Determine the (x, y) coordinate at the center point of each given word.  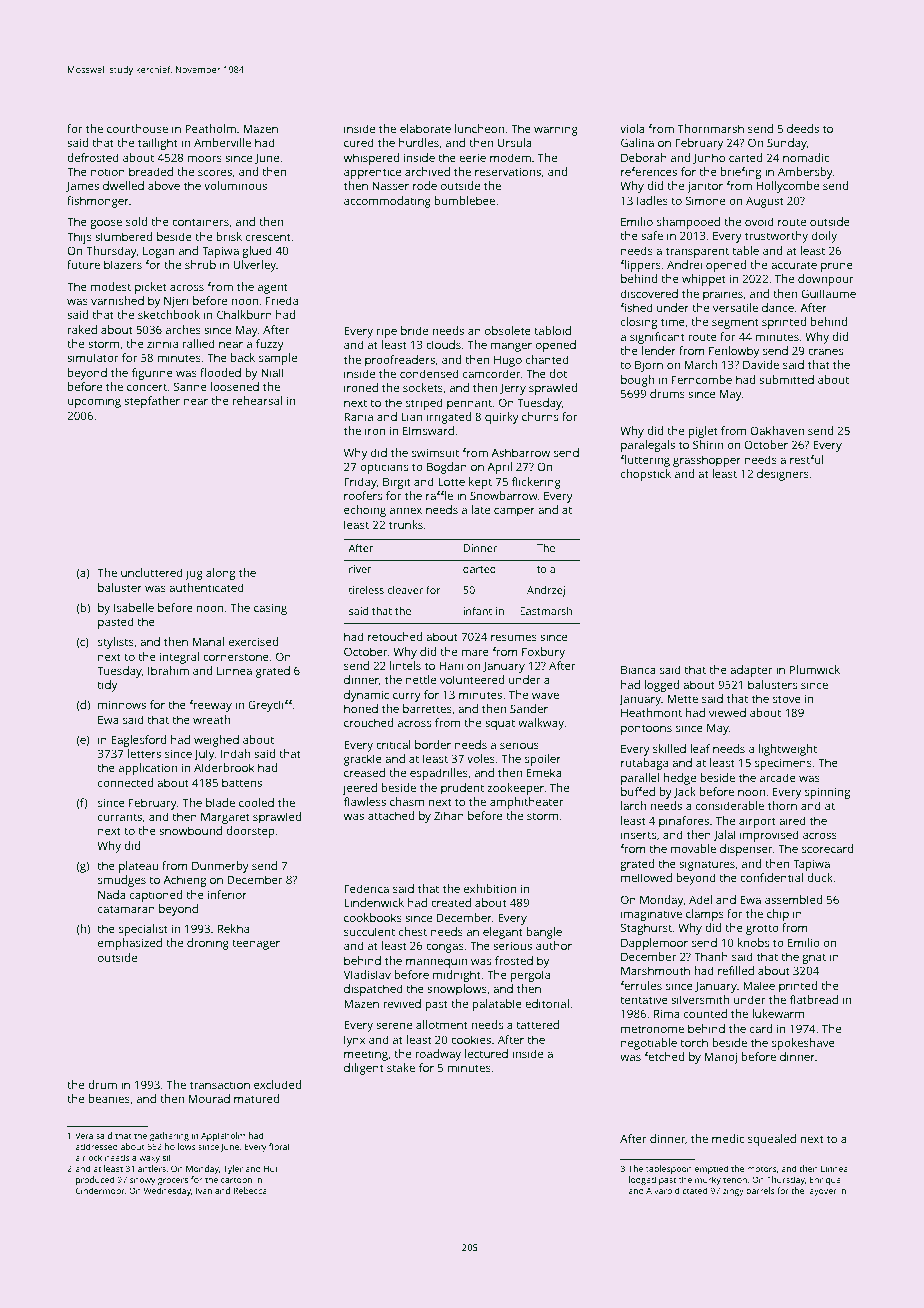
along (220, 574)
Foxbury (543, 653)
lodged (642, 1180)
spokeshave (803, 1044)
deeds (803, 128)
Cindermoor (100, 1190)
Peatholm (210, 128)
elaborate (425, 128)
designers (783, 475)
